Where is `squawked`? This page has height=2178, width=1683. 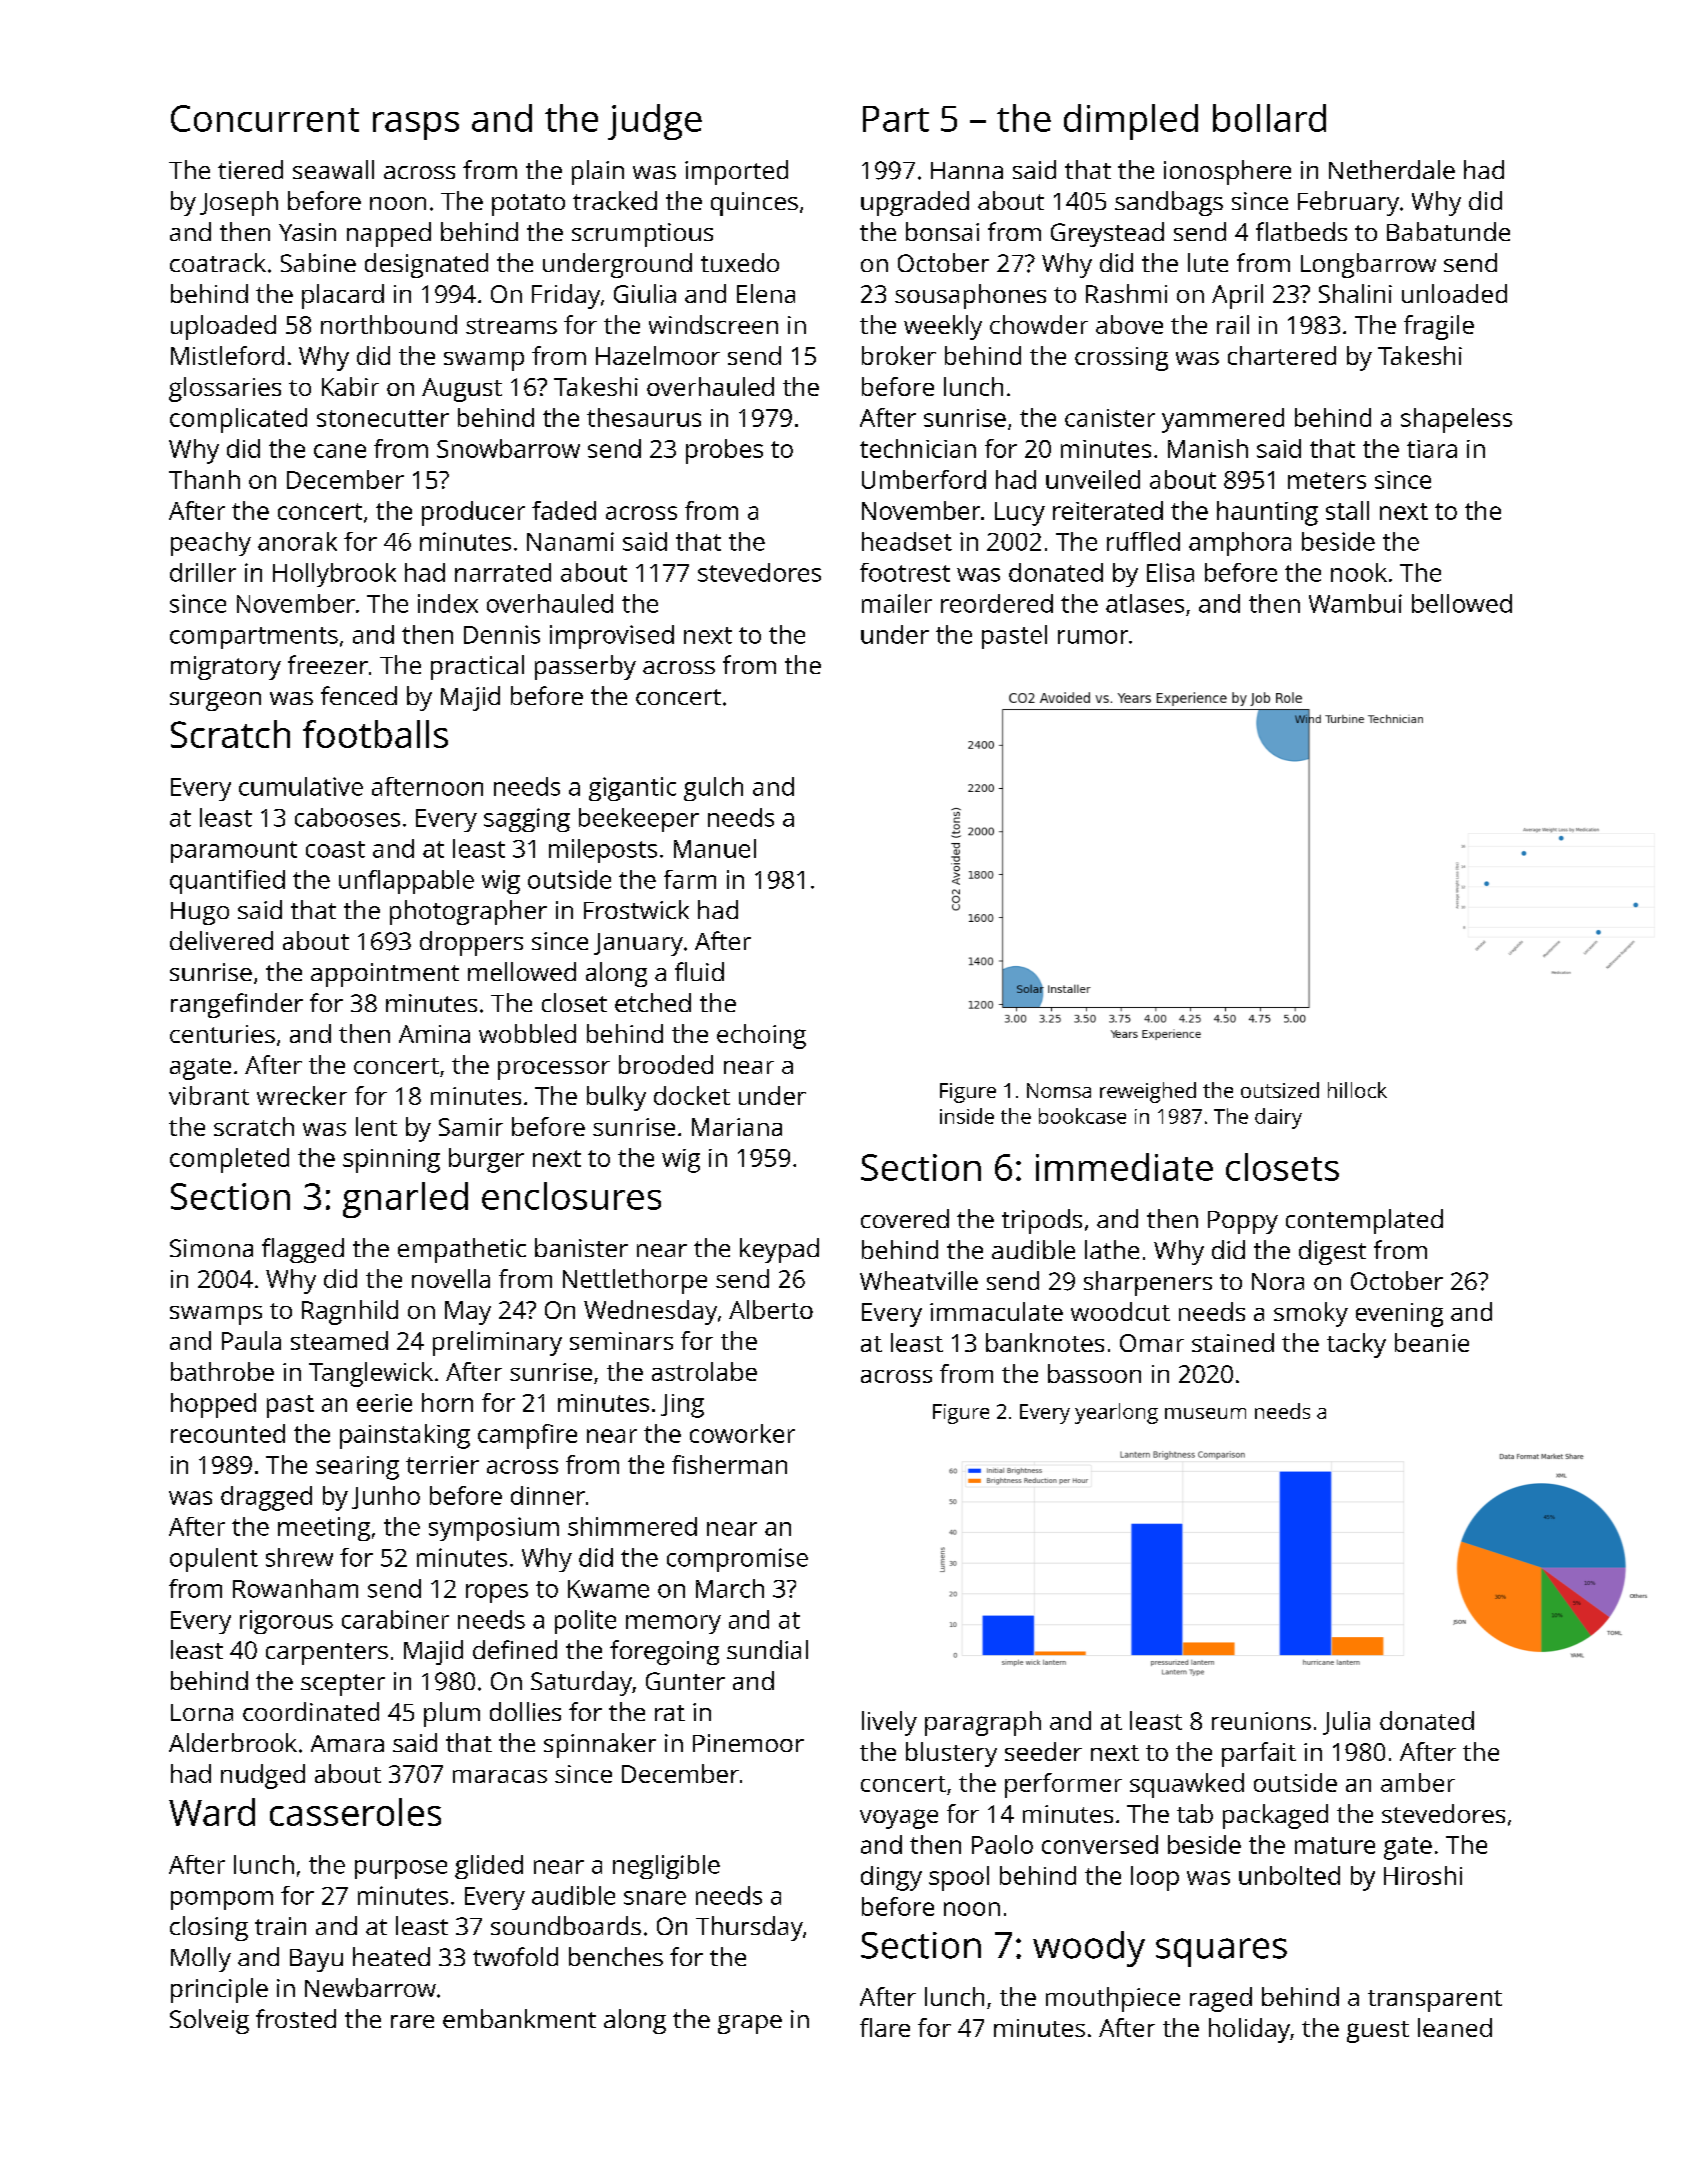
squawked is located at coordinates (1187, 1785).
